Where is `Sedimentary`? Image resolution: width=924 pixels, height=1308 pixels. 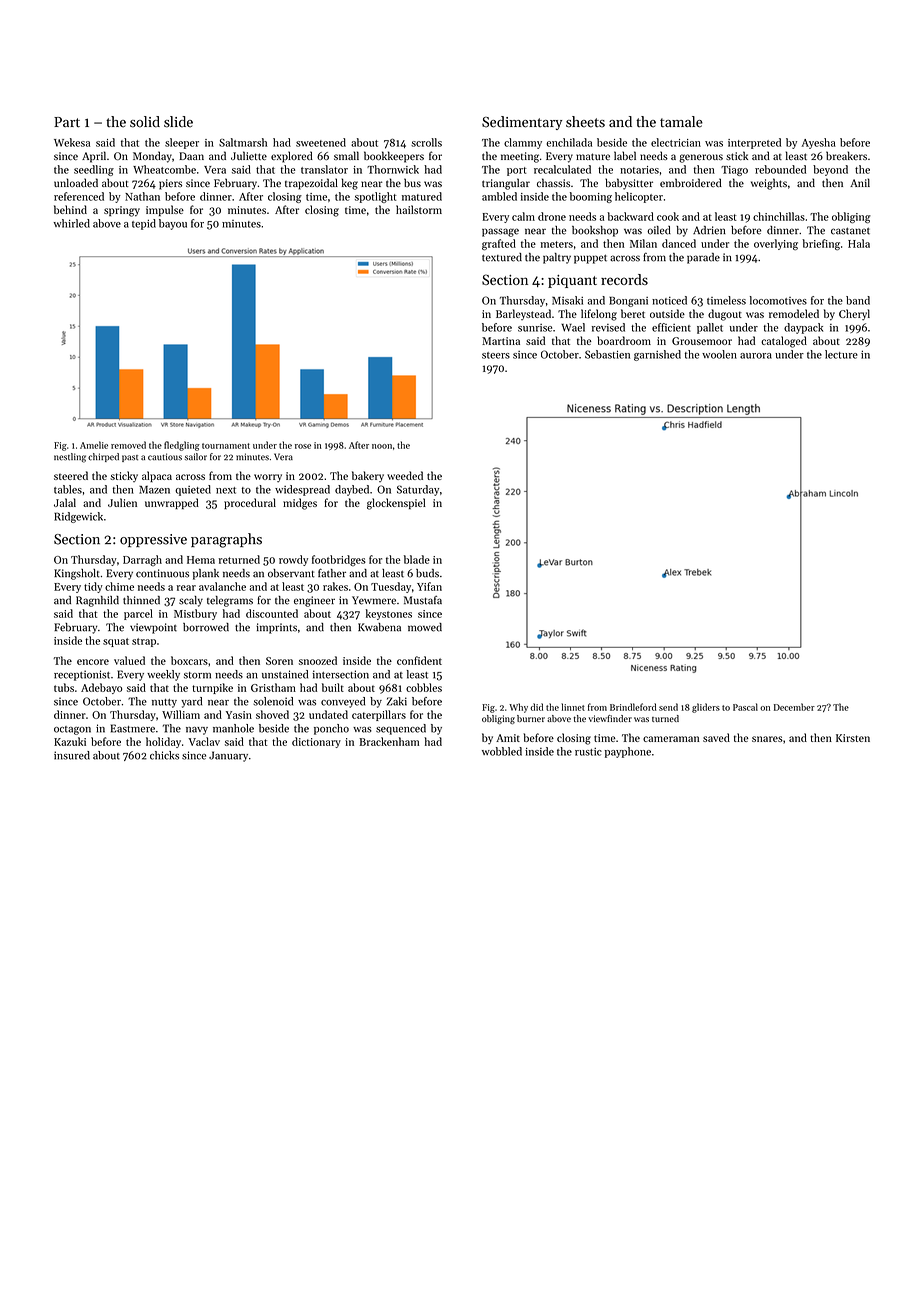 Sedimentary is located at coordinates (522, 123).
